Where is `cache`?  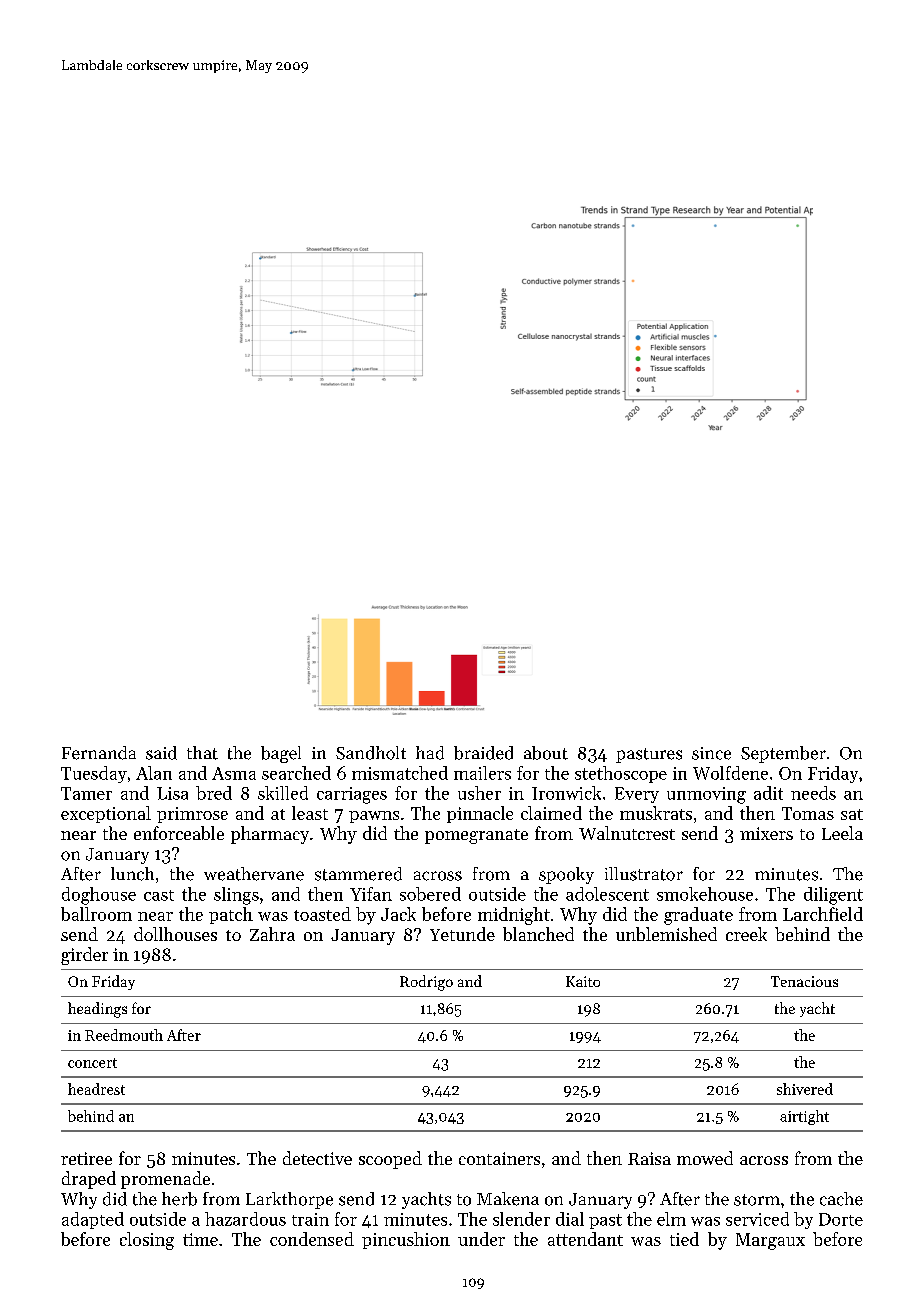 cache is located at coordinates (841, 1199).
